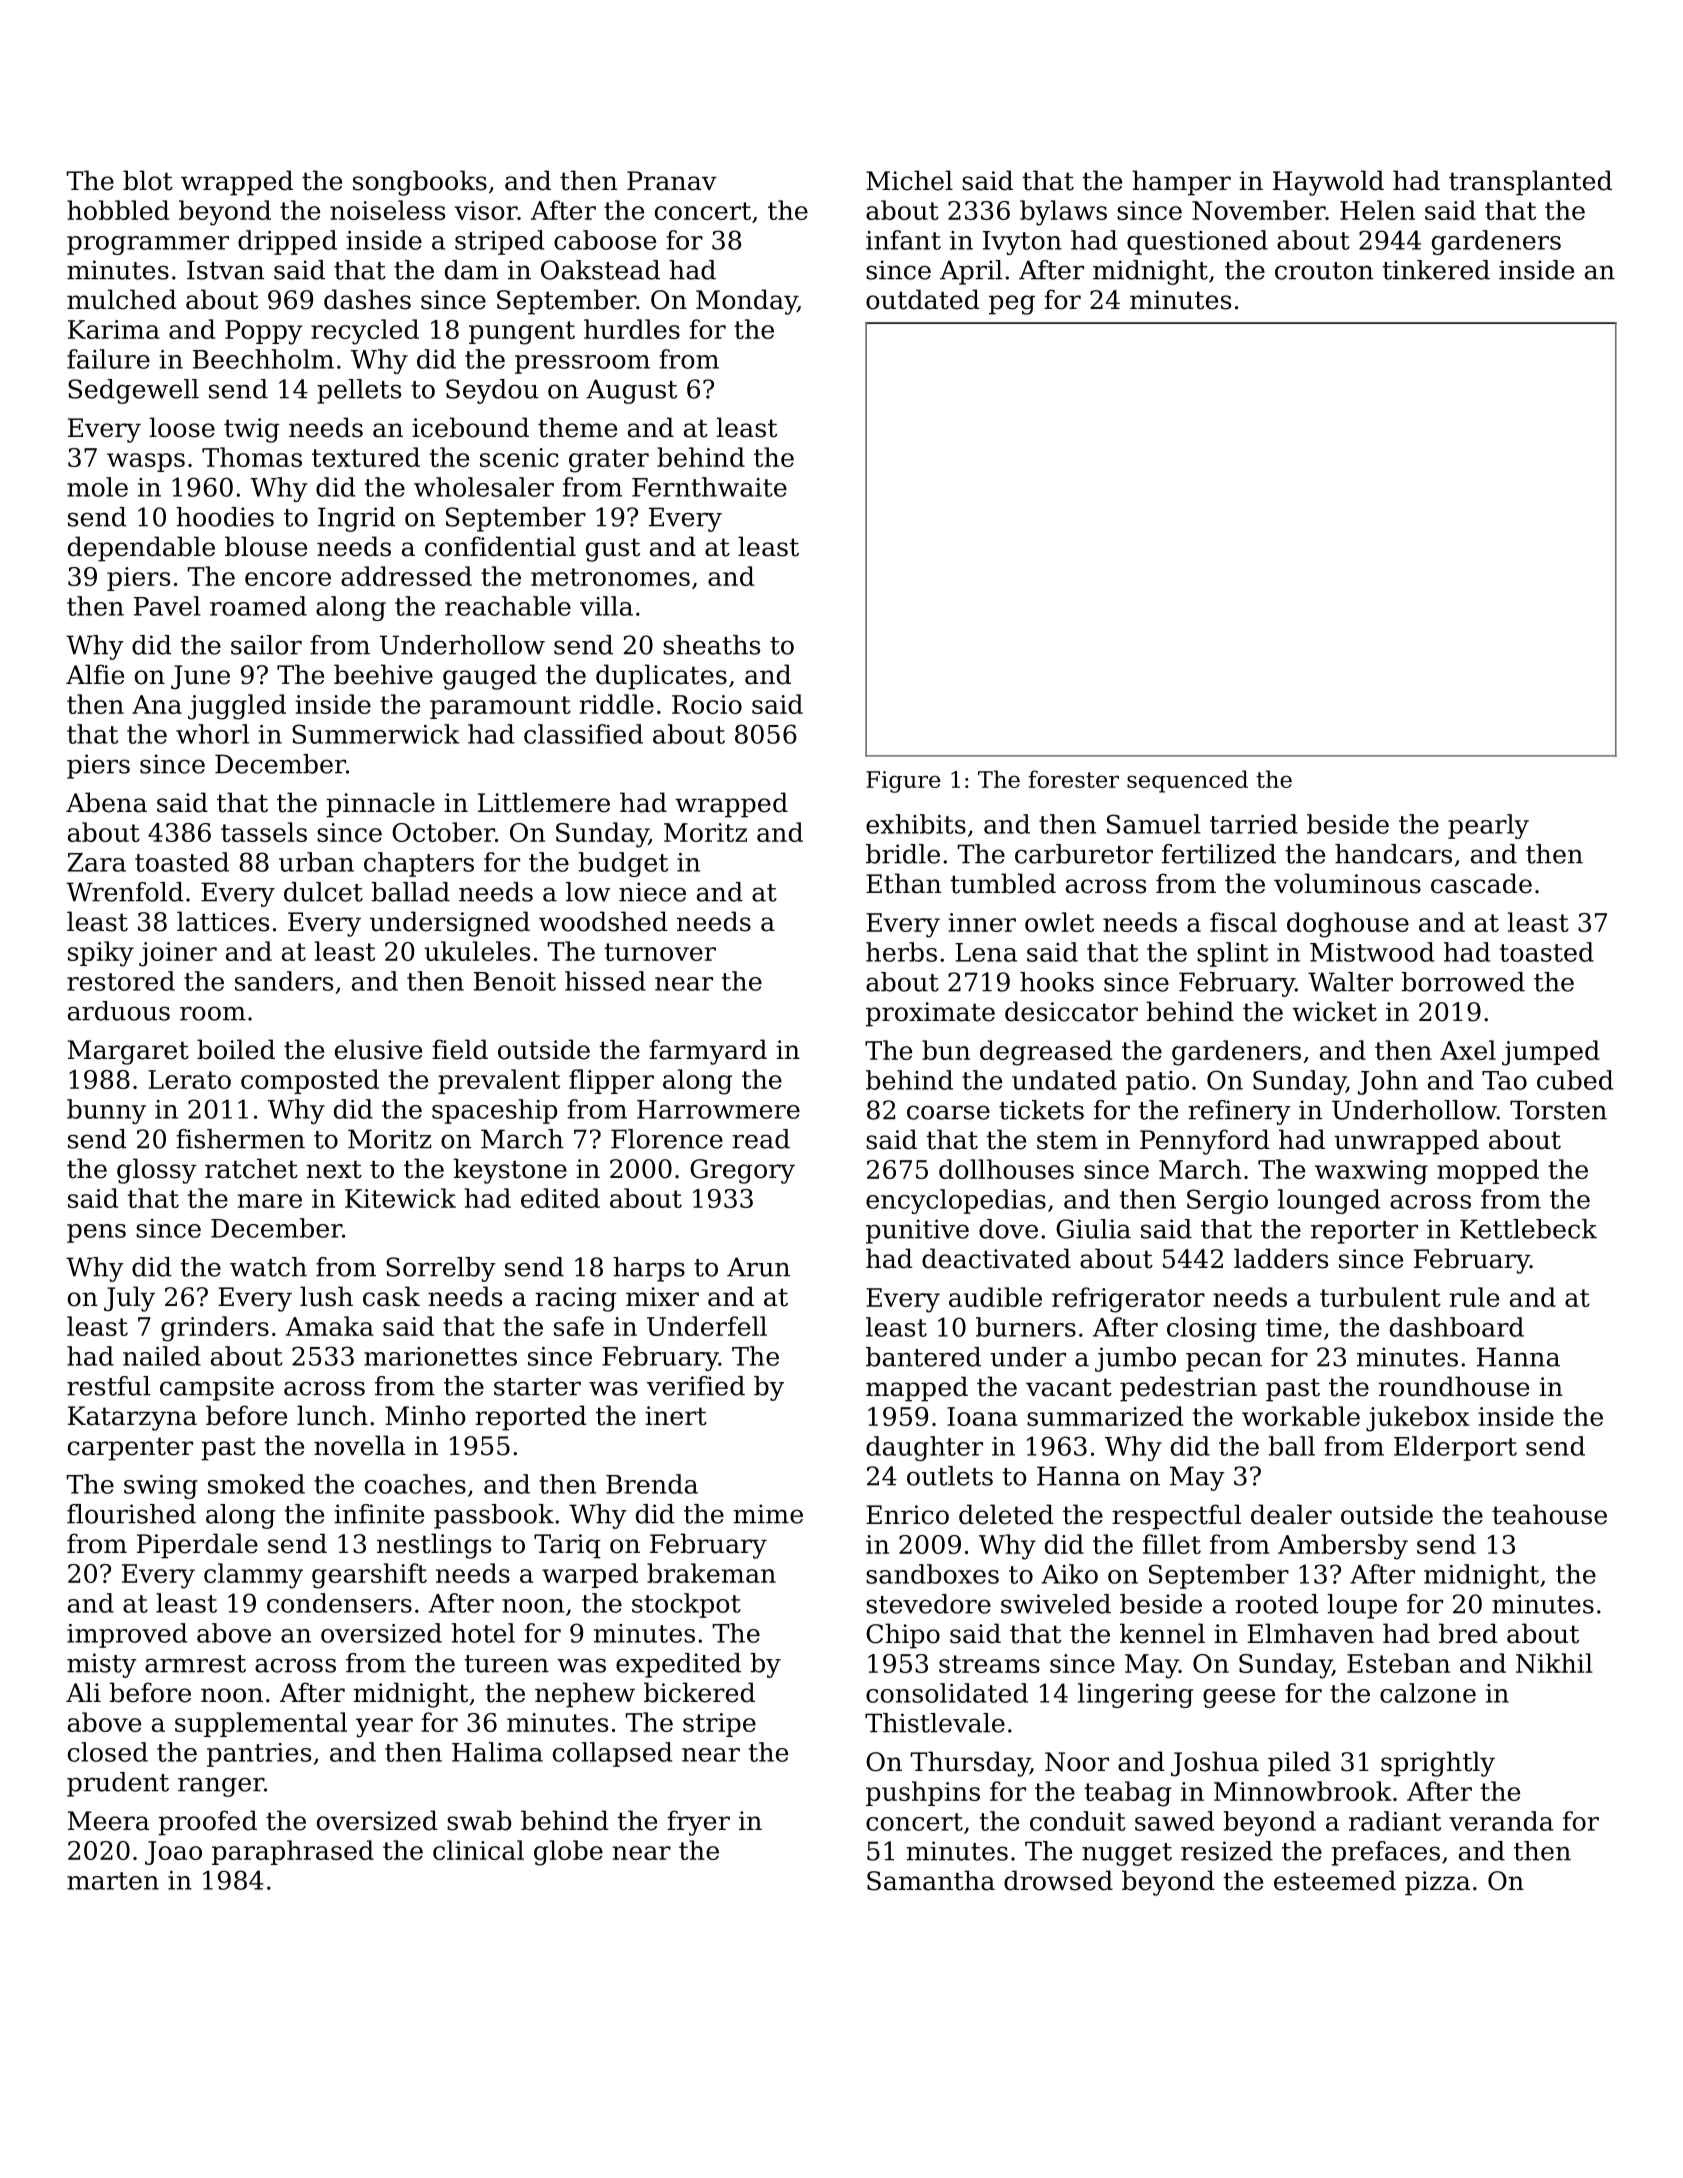 The image size is (1683, 2178). I want to click on ranger, so click(221, 1787).
